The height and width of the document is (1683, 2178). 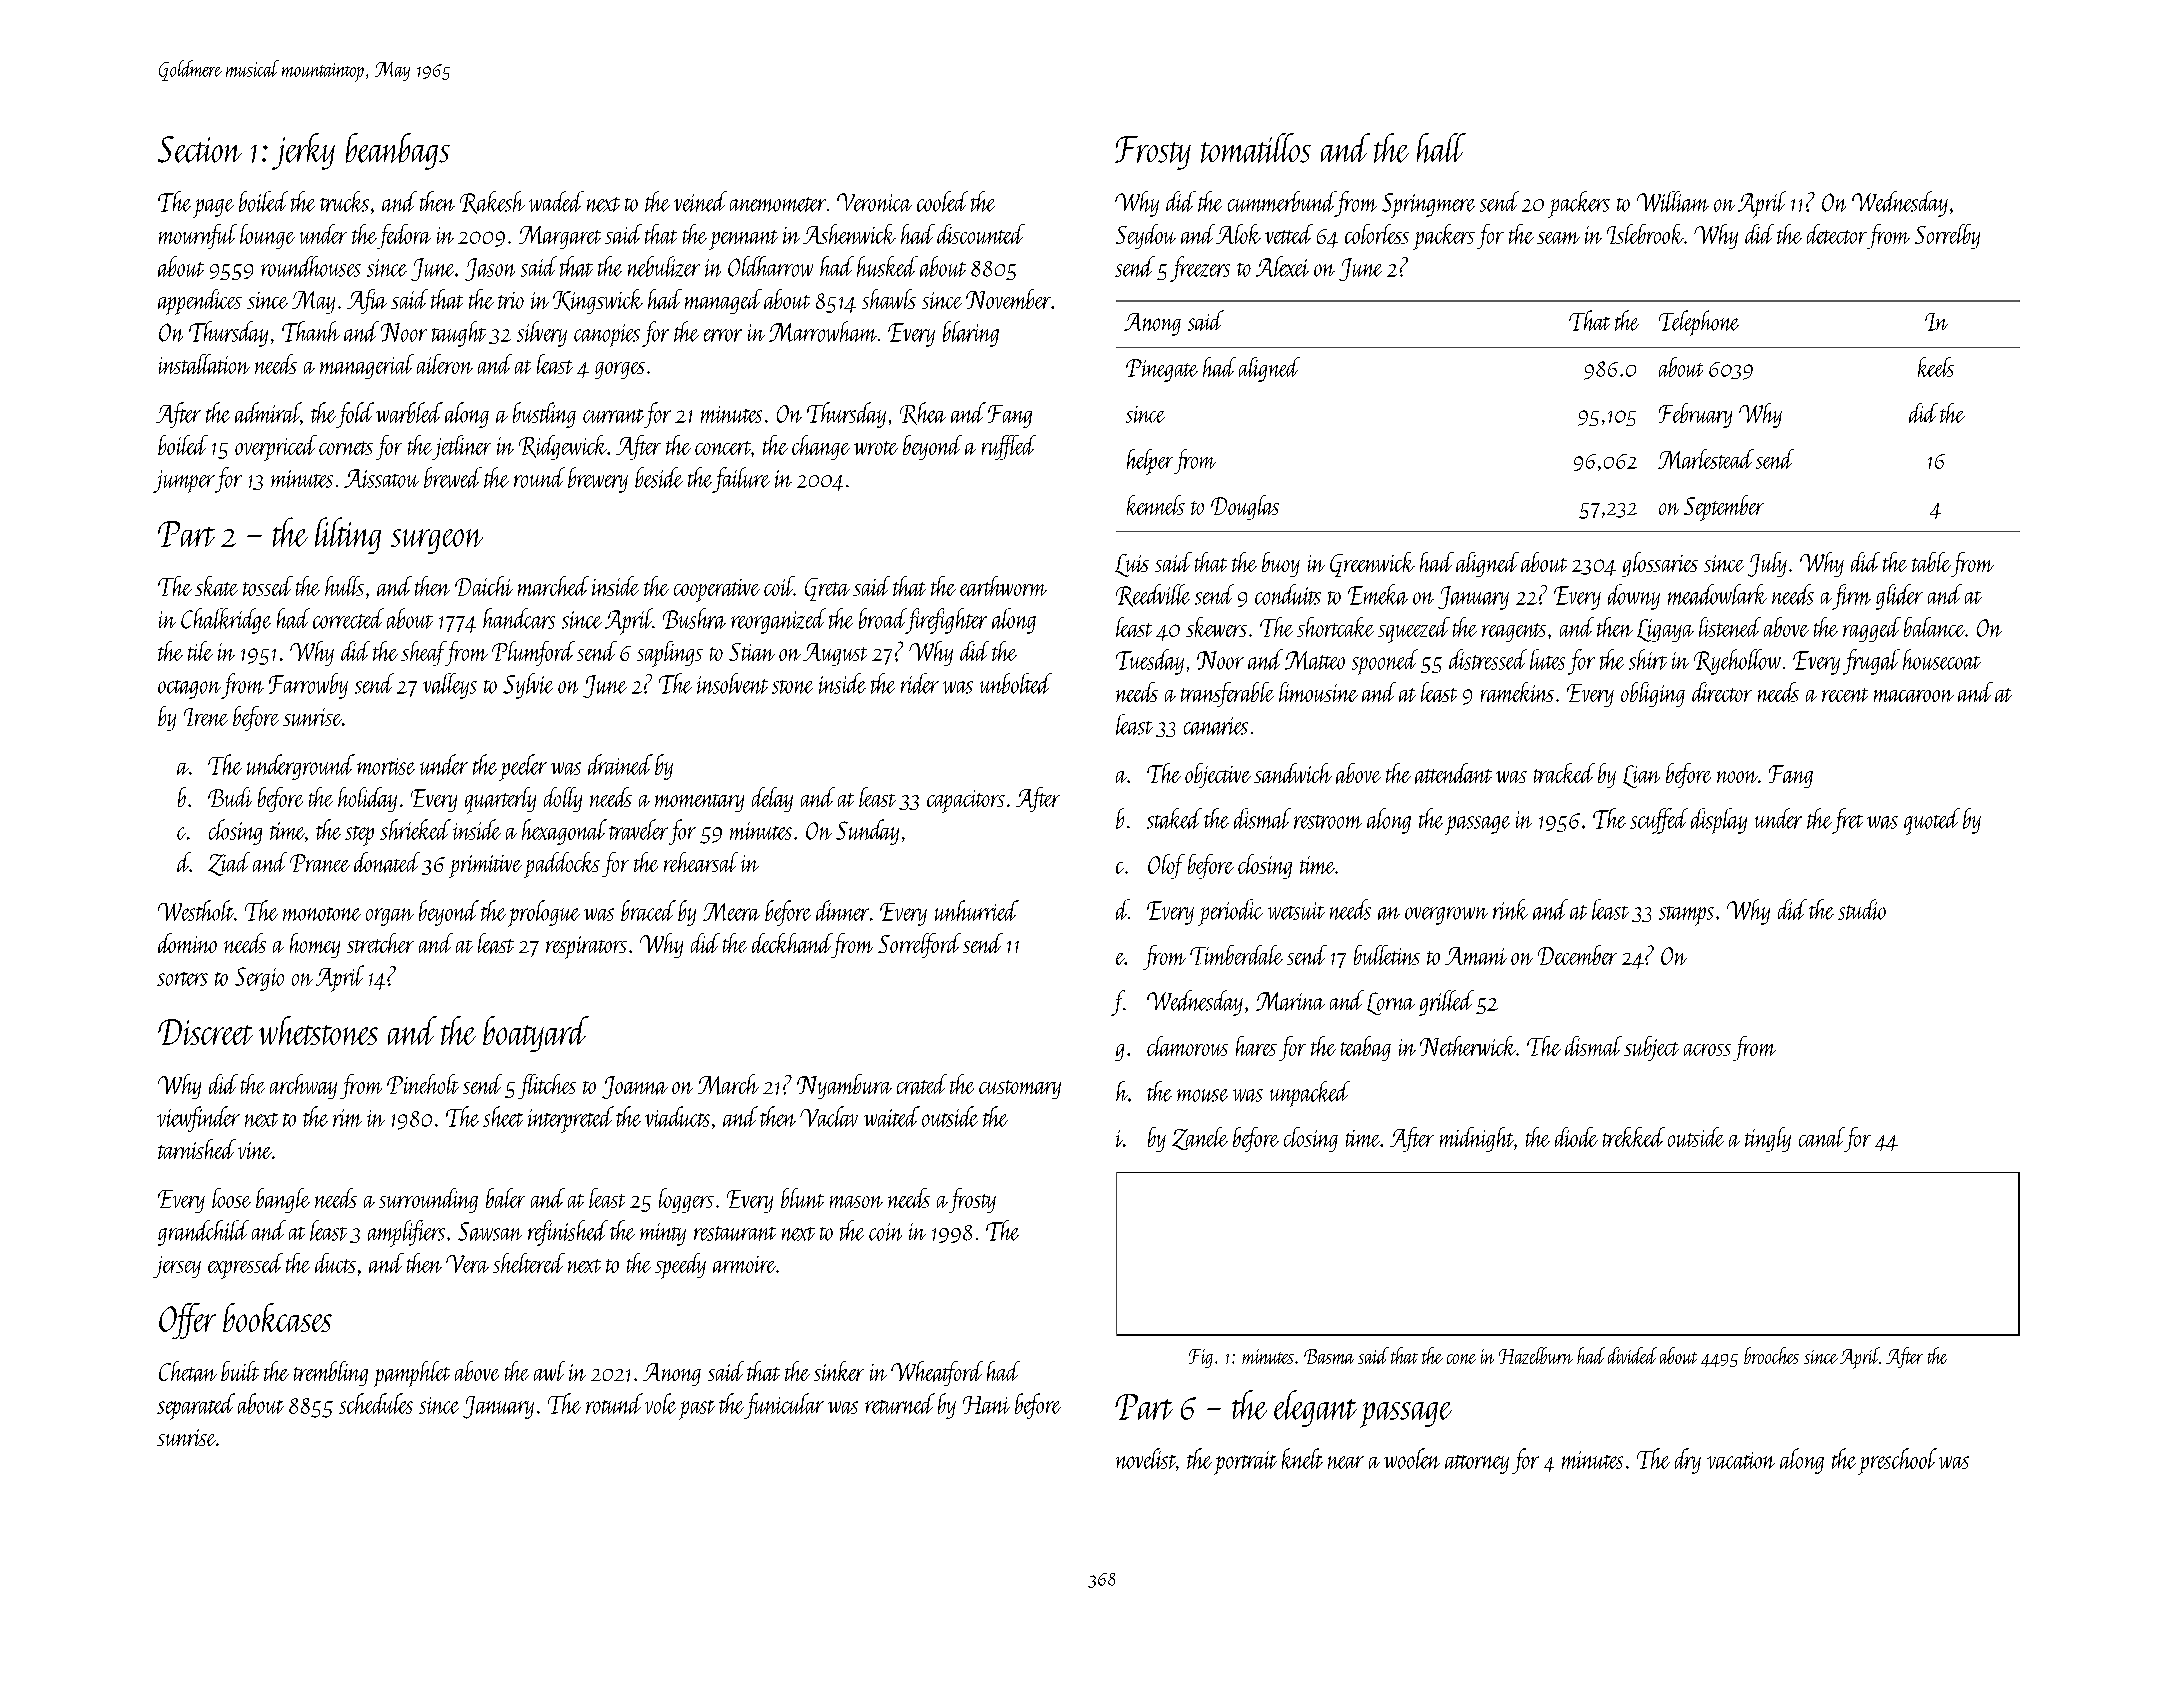 I want to click on February, so click(x=1695, y=415).
